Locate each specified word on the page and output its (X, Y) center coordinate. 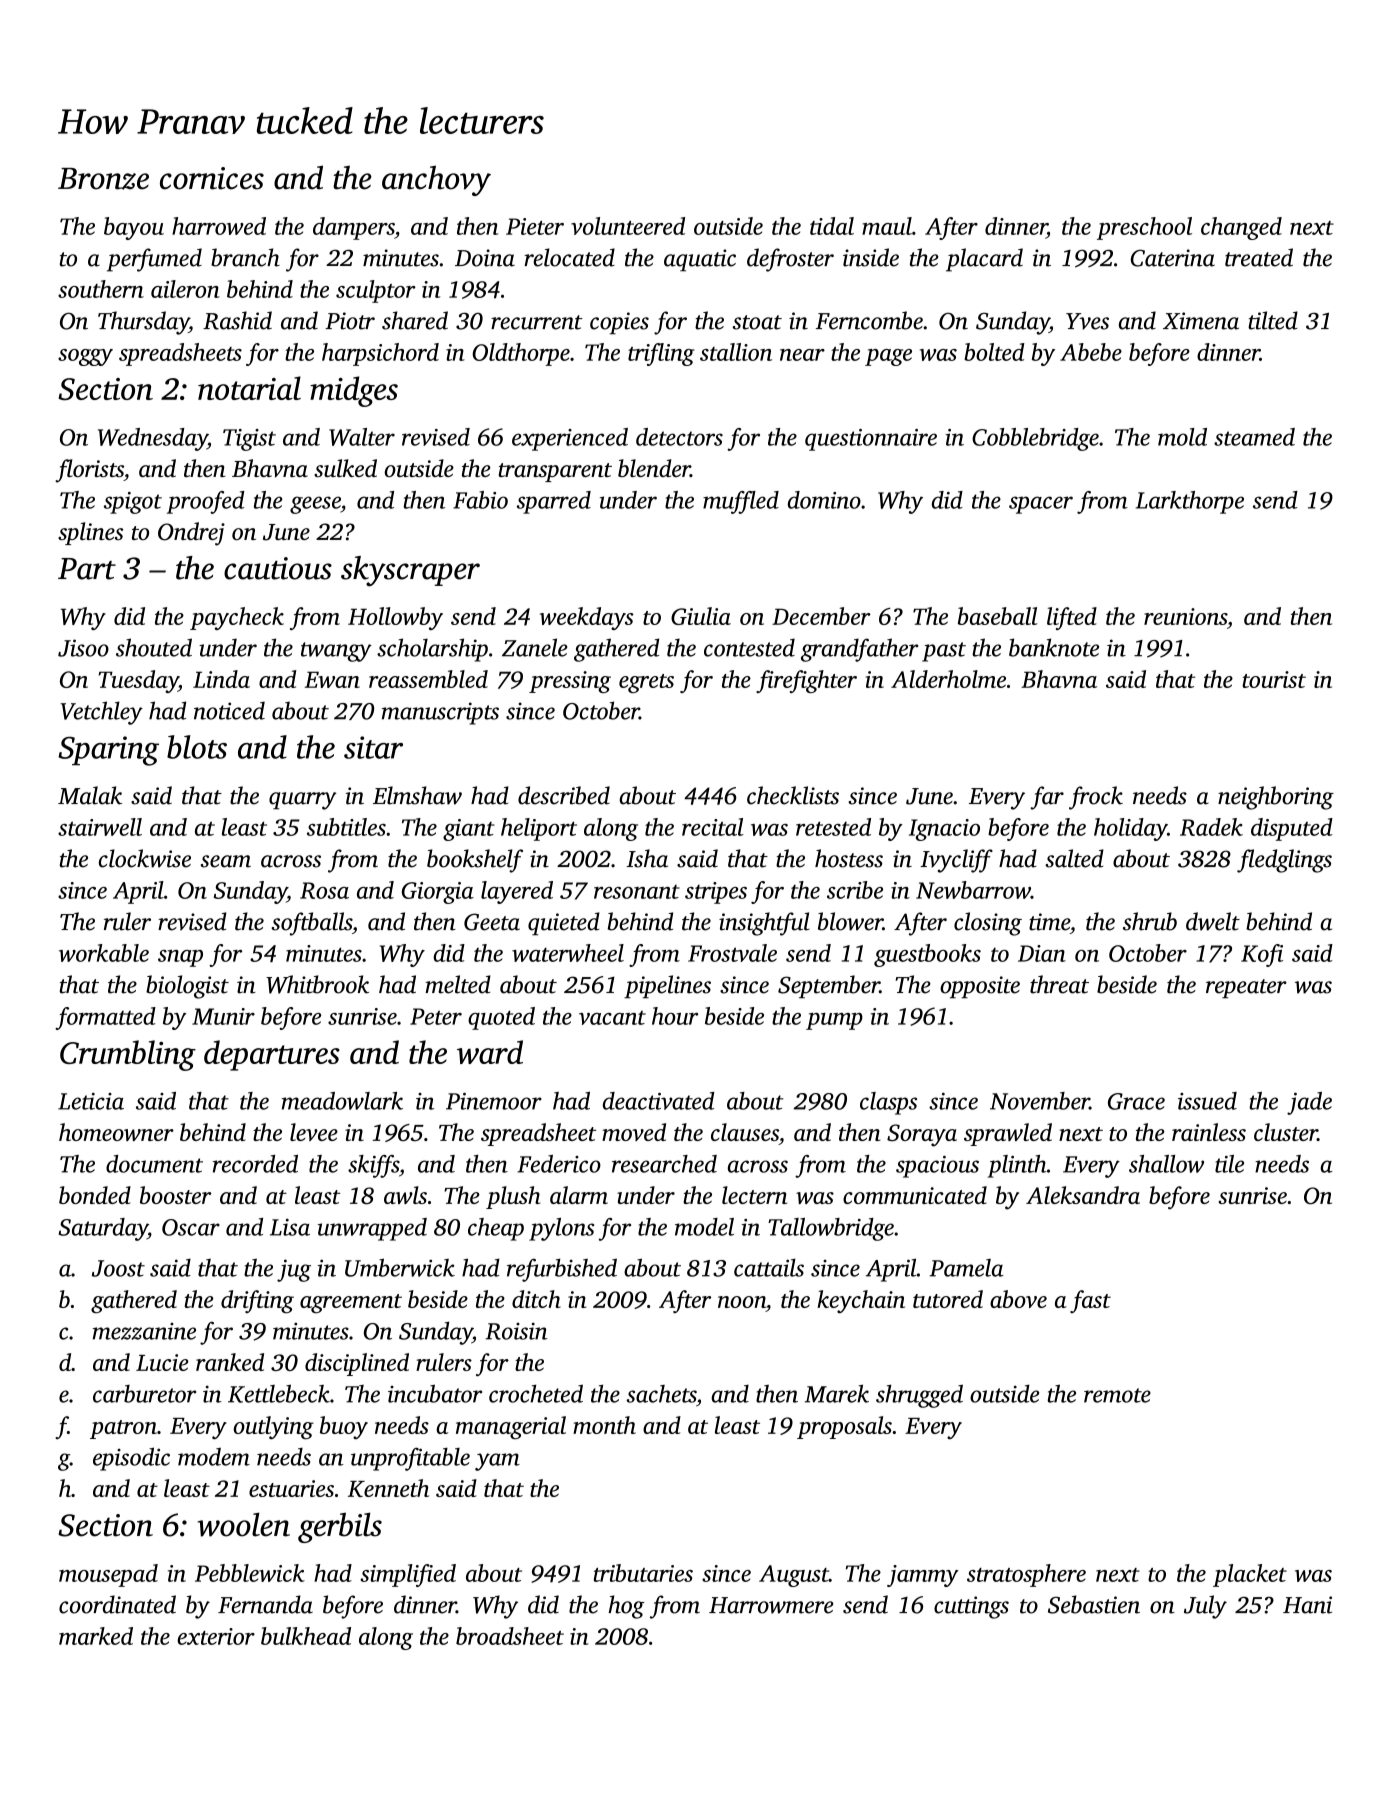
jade (1309, 1103)
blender (654, 468)
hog (626, 1607)
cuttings (971, 1607)
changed (1241, 228)
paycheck (237, 618)
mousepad (108, 1575)
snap (180, 958)
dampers (354, 228)
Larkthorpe (1190, 502)
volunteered (628, 226)
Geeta (492, 922)
